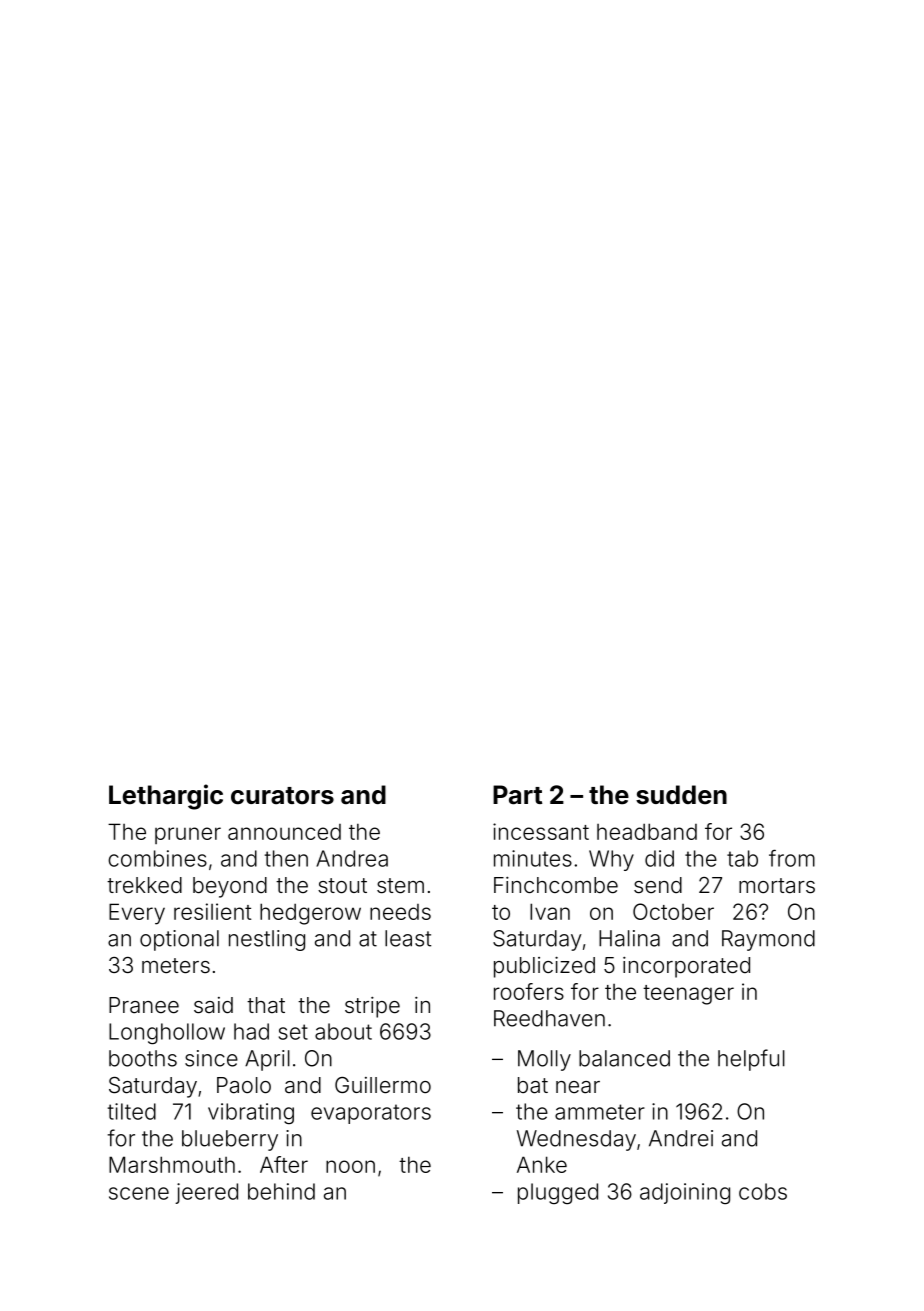 Image resolution: width=924 pixels, height=1311 pixels. Describe the element at coordinates (408, 938) in the page. I see `least` at that location.
